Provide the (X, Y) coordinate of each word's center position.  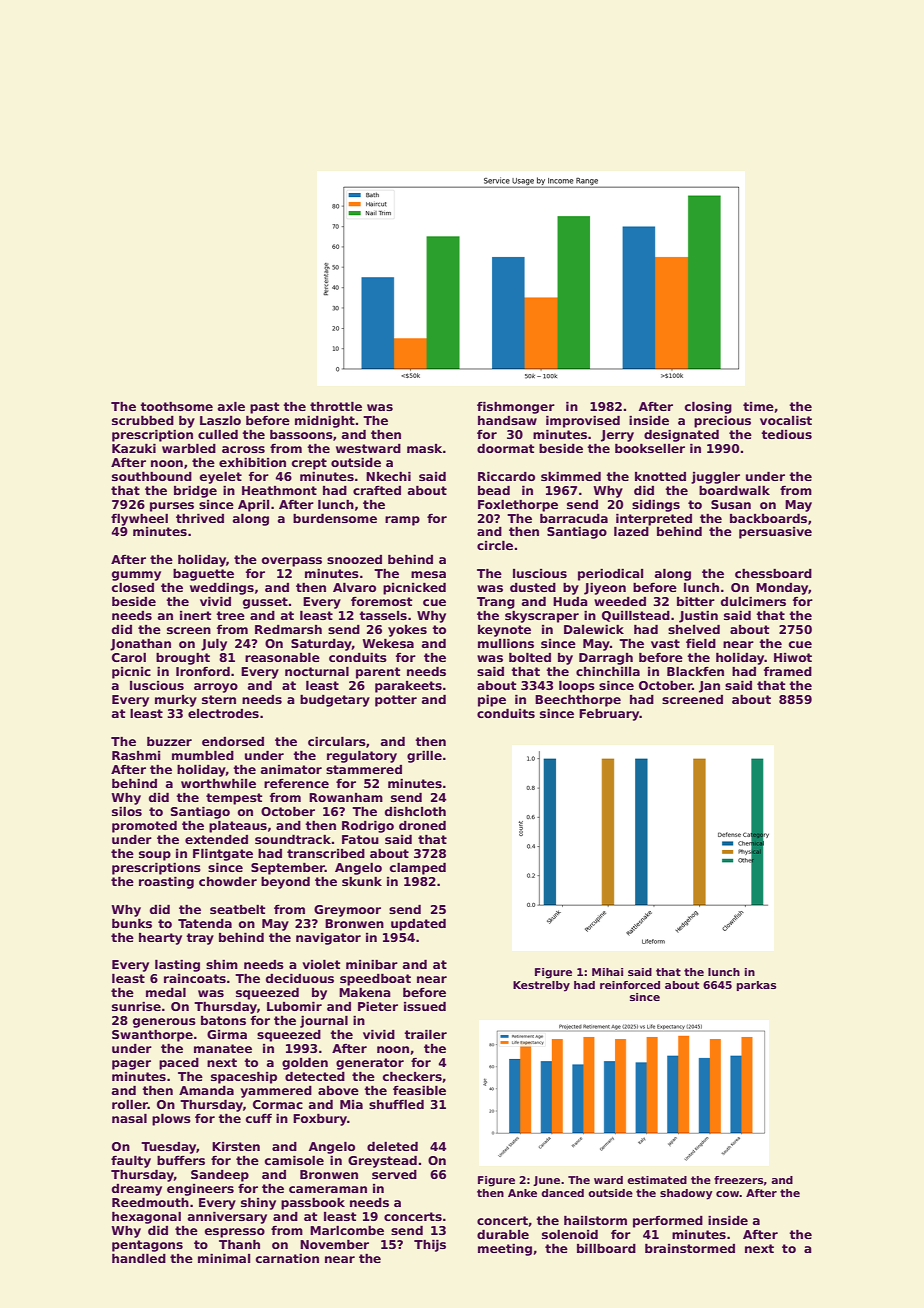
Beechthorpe (578, 700)
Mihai (607, 972)
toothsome (176, 406)
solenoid (570, 1234)
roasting (166, 882)
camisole (294, 1160)
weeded (620, 601)
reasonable (282, 657)
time (758, 406)
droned (422, 825)
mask (424, 448)
